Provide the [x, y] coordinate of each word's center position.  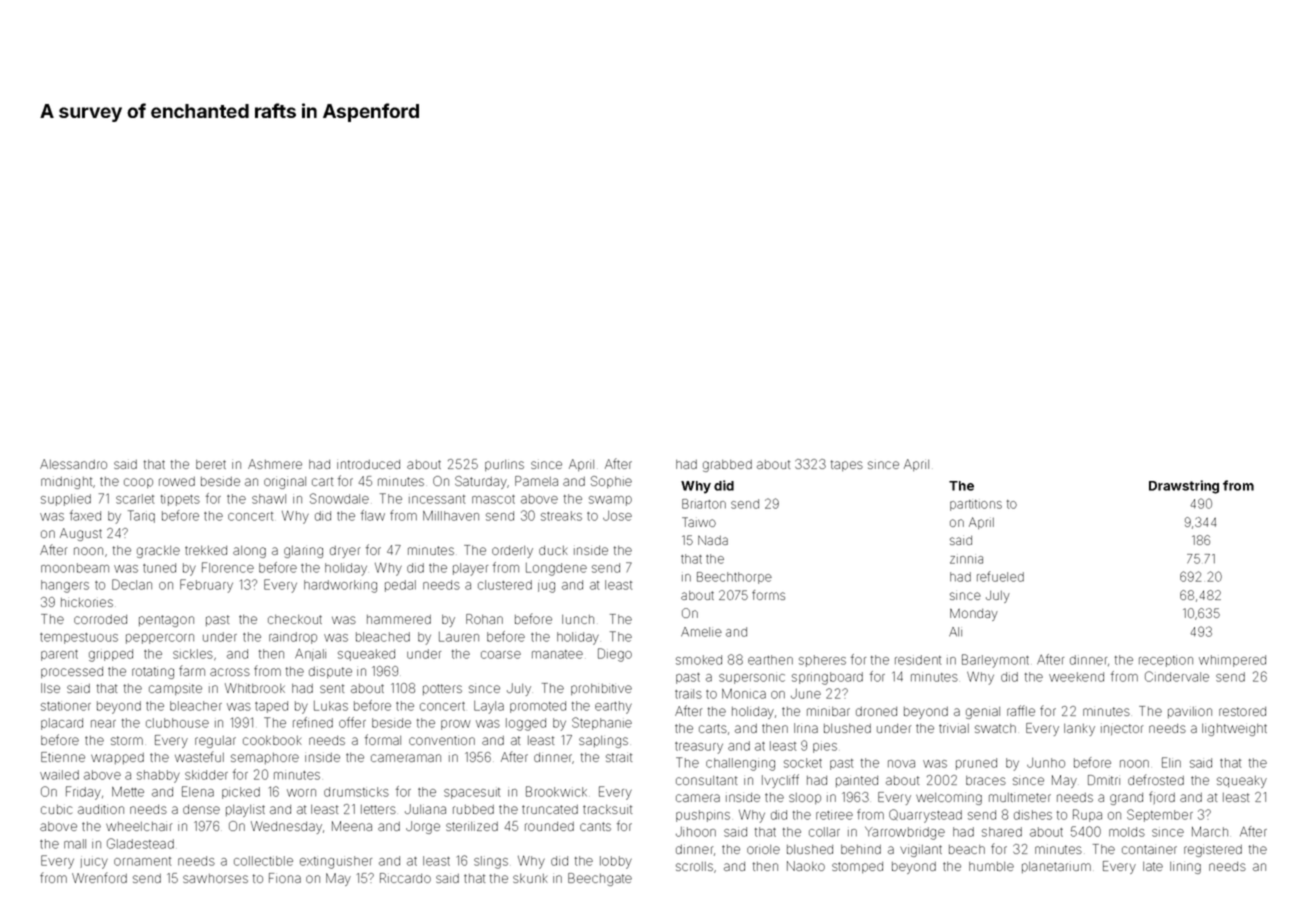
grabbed [727, 466]
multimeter [1020, 797]
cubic [56, 809]
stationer [66, 706]
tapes [847, 465]
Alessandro [73, 464]
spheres [822, 661]
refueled [1000, 576]
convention [442, 740]
